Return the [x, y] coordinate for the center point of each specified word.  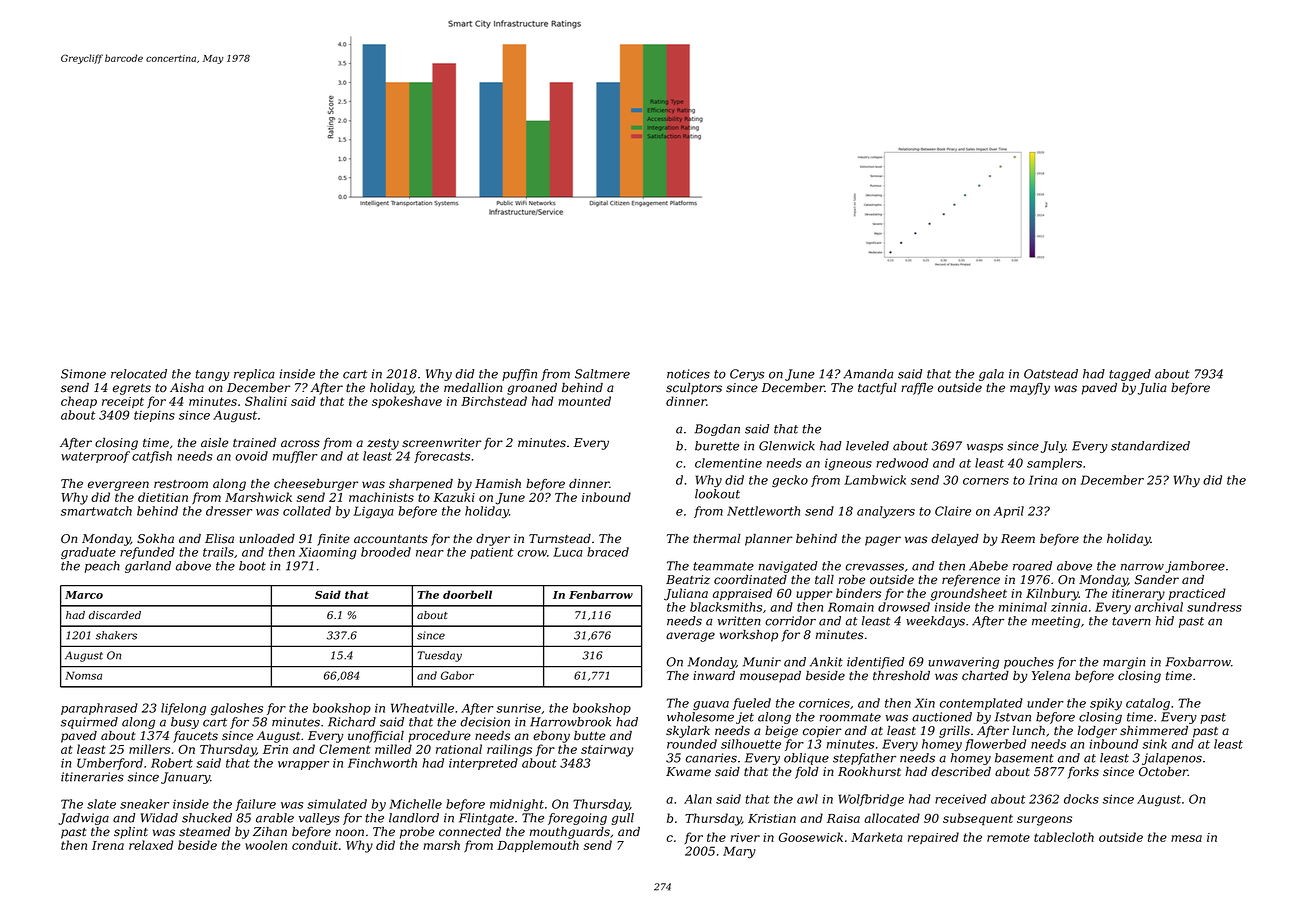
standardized [1150, 446]
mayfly [1030, 389]
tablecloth [1064, 837]
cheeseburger [316, 485]
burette [717, 446]
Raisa [843, 818]
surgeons [1044, 821]
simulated [337, 804]
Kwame [688, 771]
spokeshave [407, 402]
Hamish [498, 484]
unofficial [376, 737]
